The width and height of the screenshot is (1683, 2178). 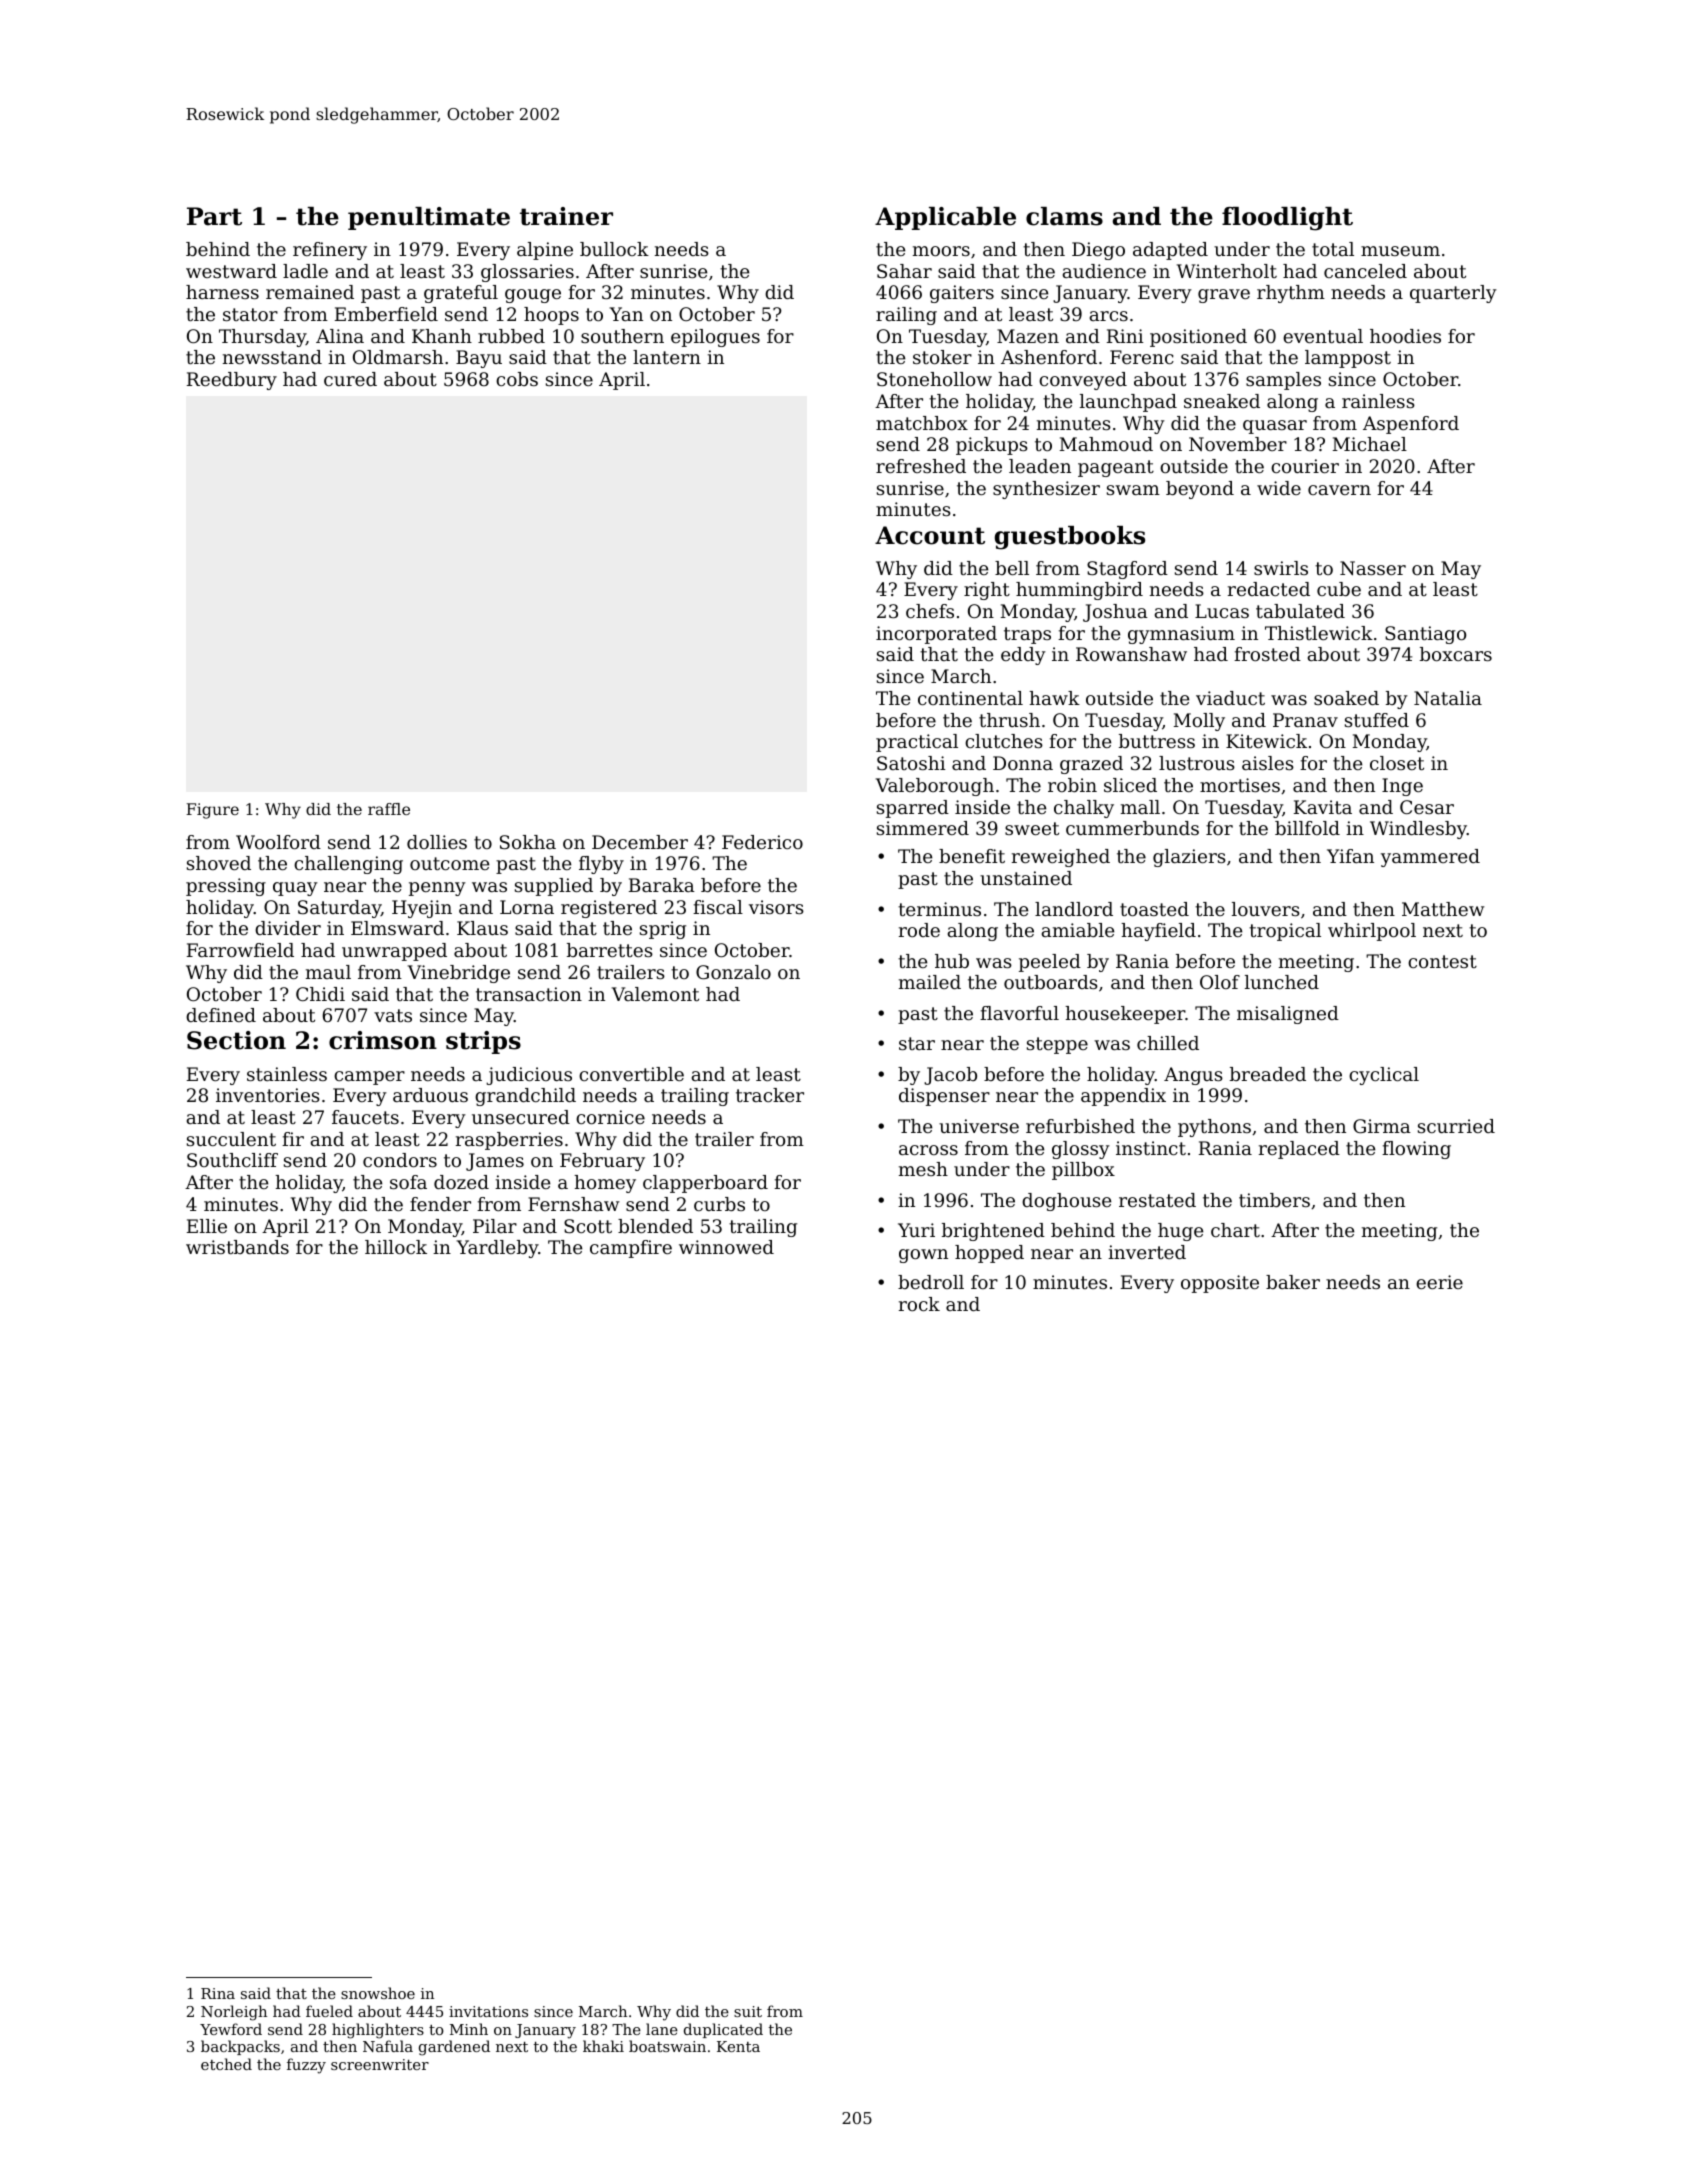 What do you see at coordinates (380, 2064) in the screenshot?
I see `screenwriter` at bounding box center [380, 2064].
